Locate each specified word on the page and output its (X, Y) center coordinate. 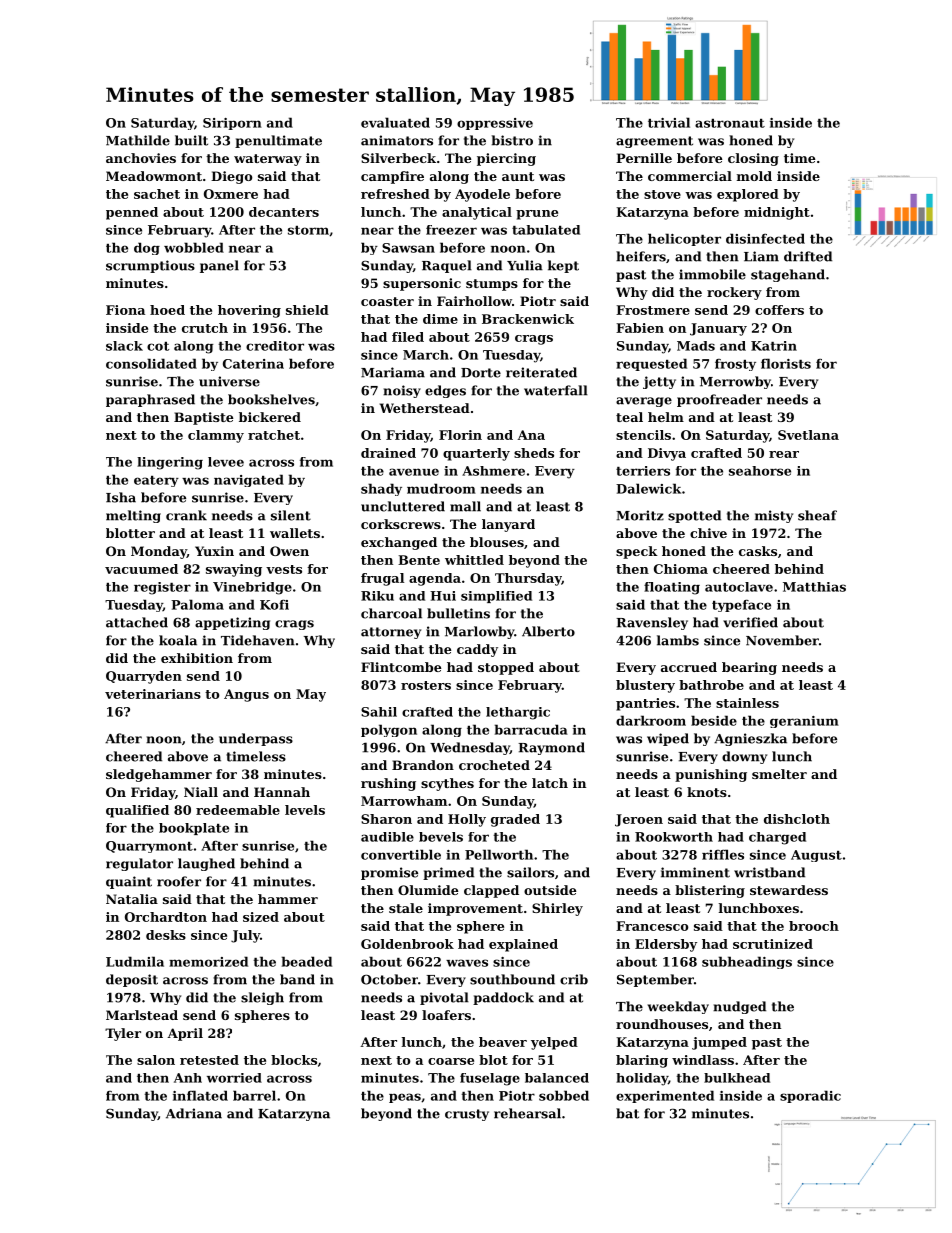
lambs (678, 640)
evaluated (395, 122)
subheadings (747, 962)
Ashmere (493, 471)
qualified (137, 811)
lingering (170, 463)
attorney (391, 633)
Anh (188, 1078)
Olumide (428, 890)
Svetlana (808, 435)
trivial (669, 122)
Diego (231, 177)
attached (137, 622)
